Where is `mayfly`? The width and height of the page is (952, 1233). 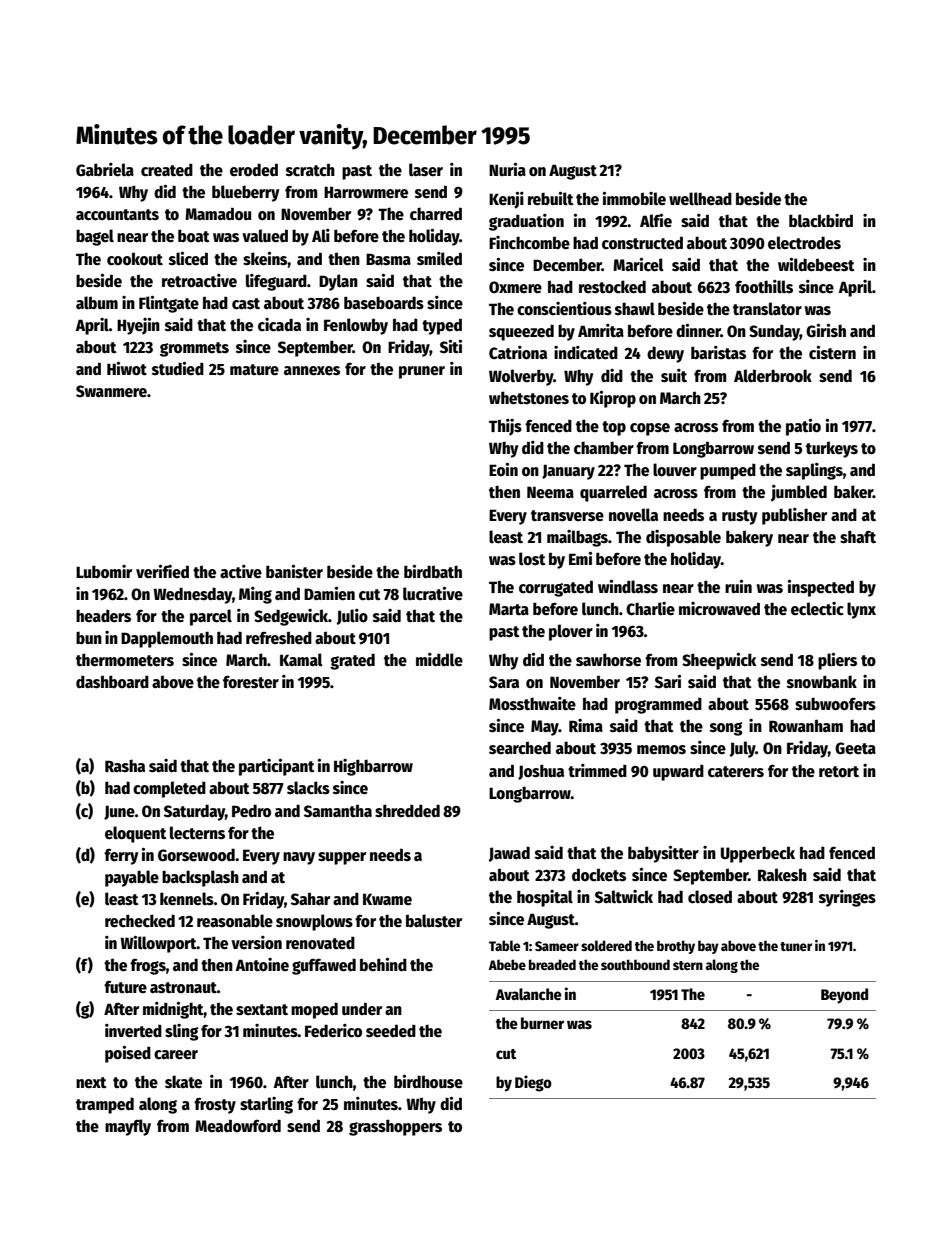
mayfly is located at coordinates (128, 1127).
